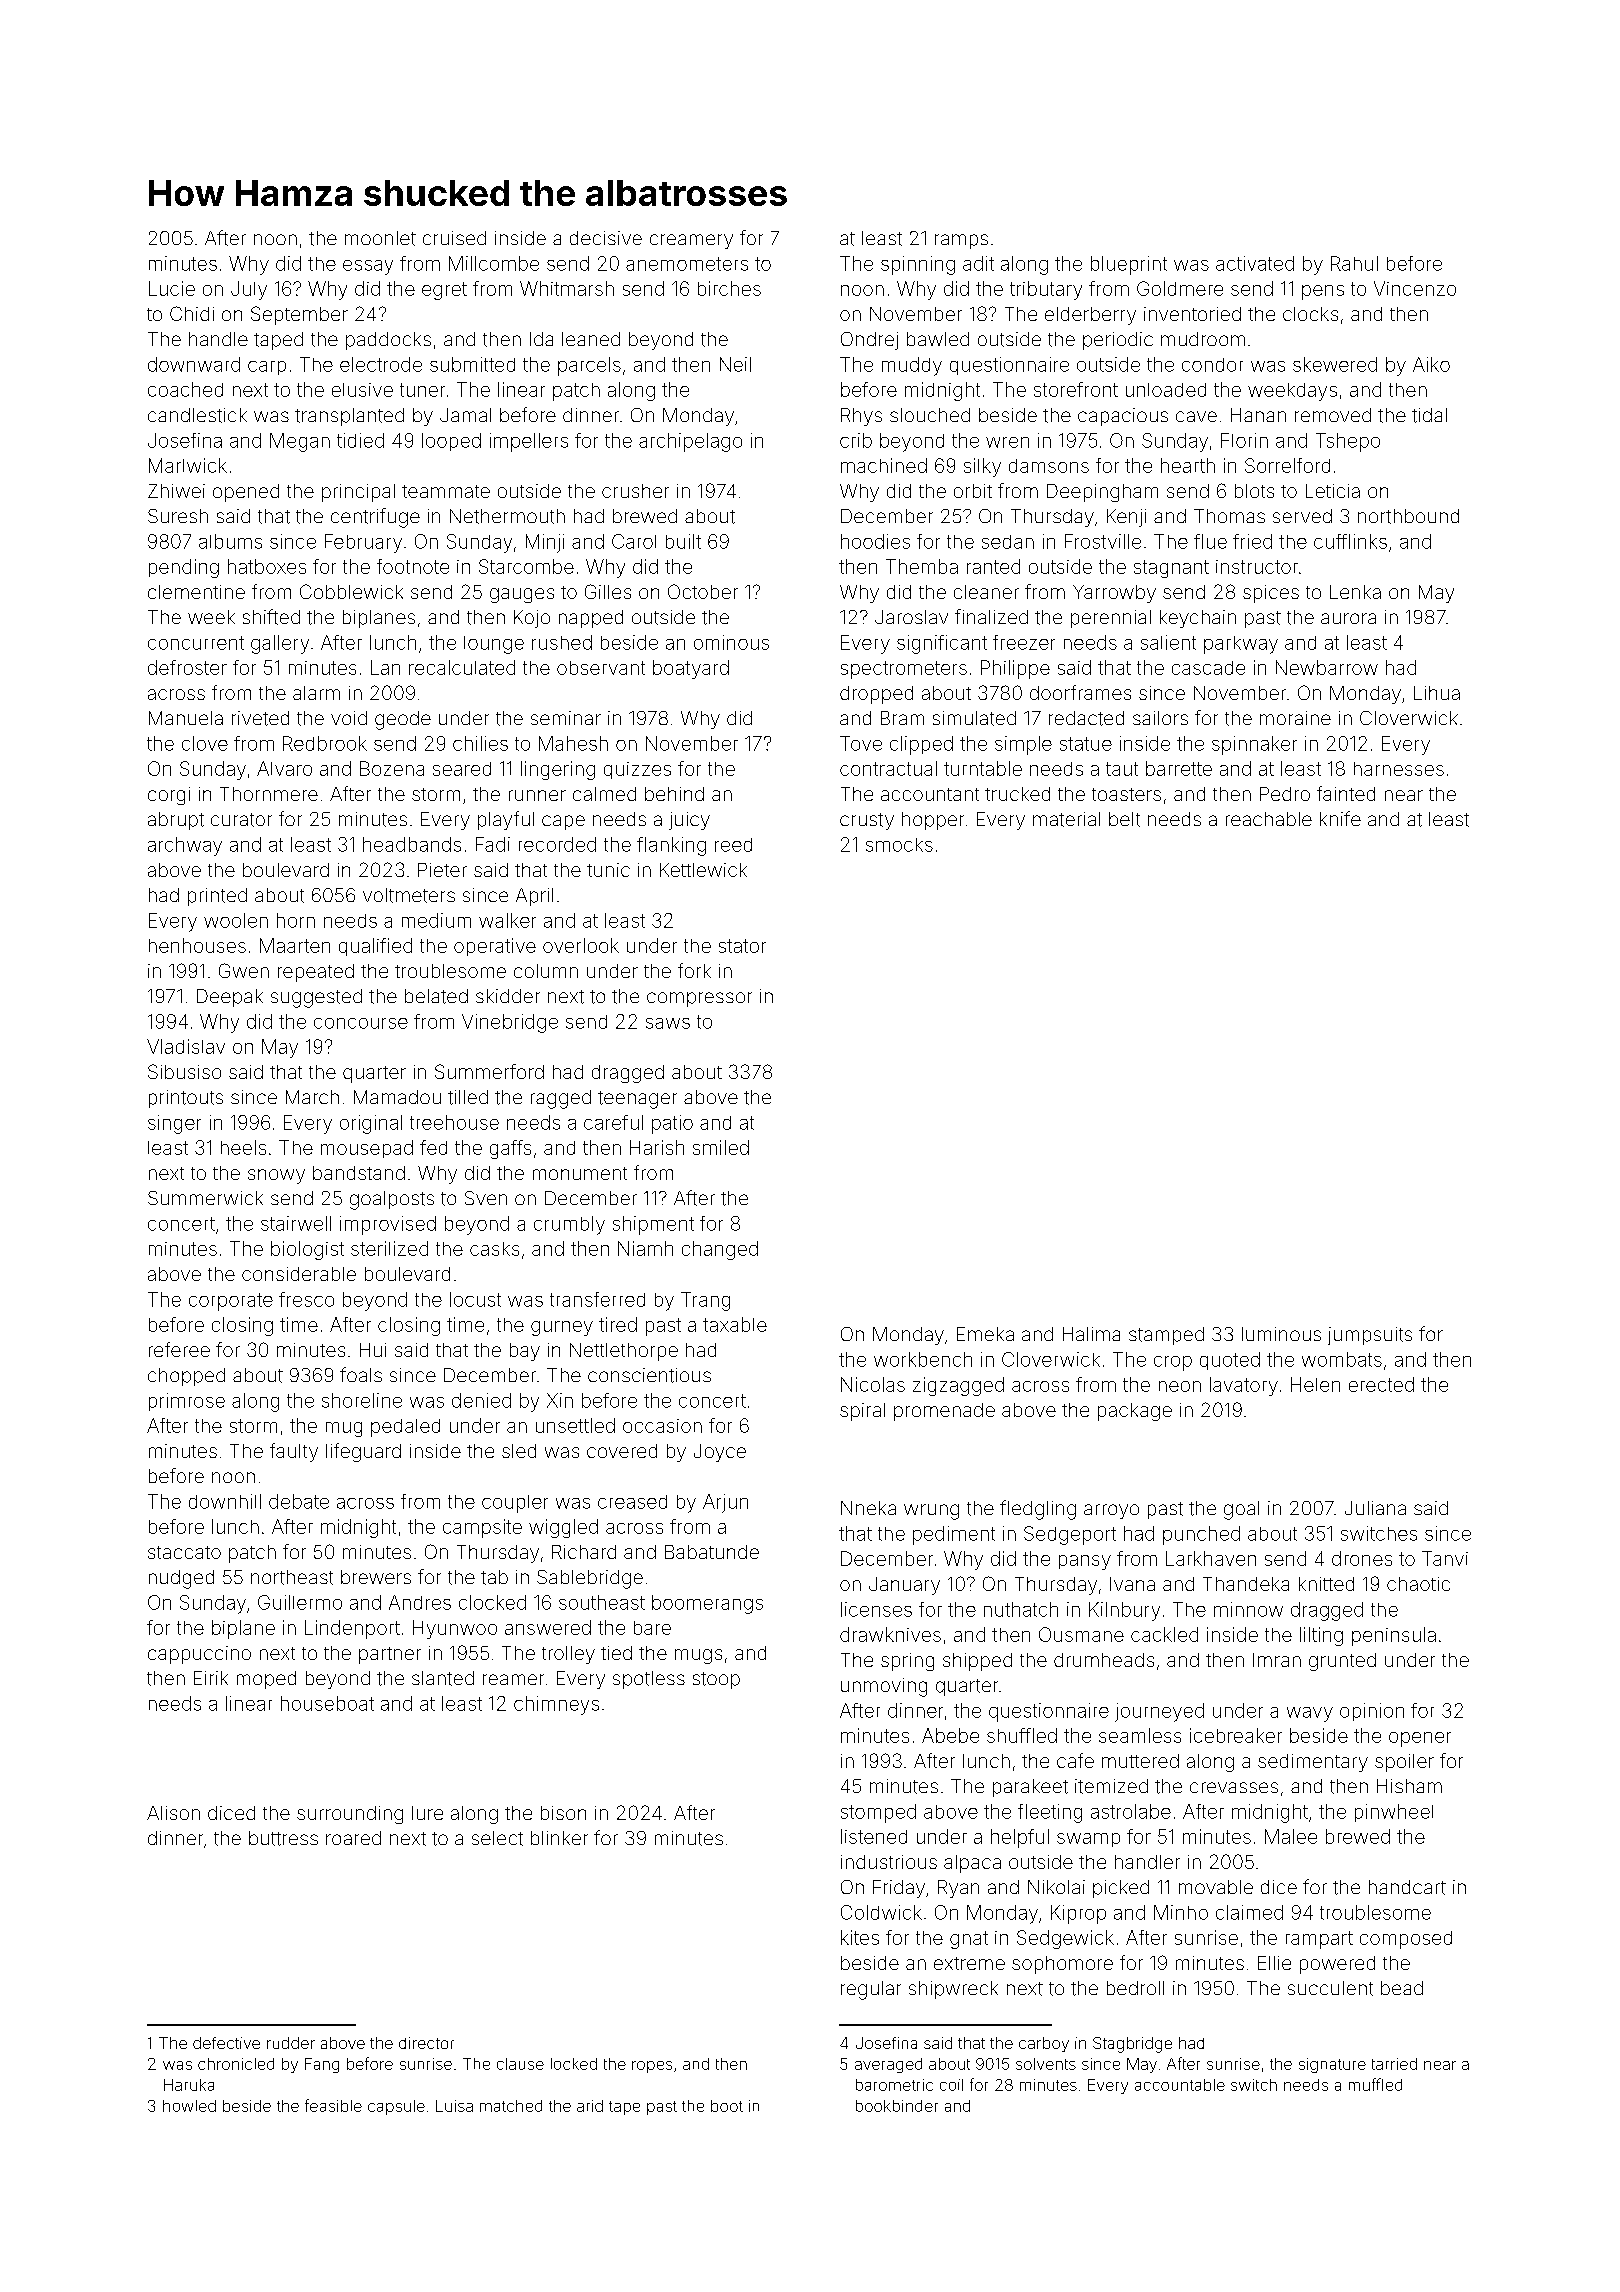 This screenshot has height=2292, width=1620. I want to click on brewers, so click(376, 1577).
